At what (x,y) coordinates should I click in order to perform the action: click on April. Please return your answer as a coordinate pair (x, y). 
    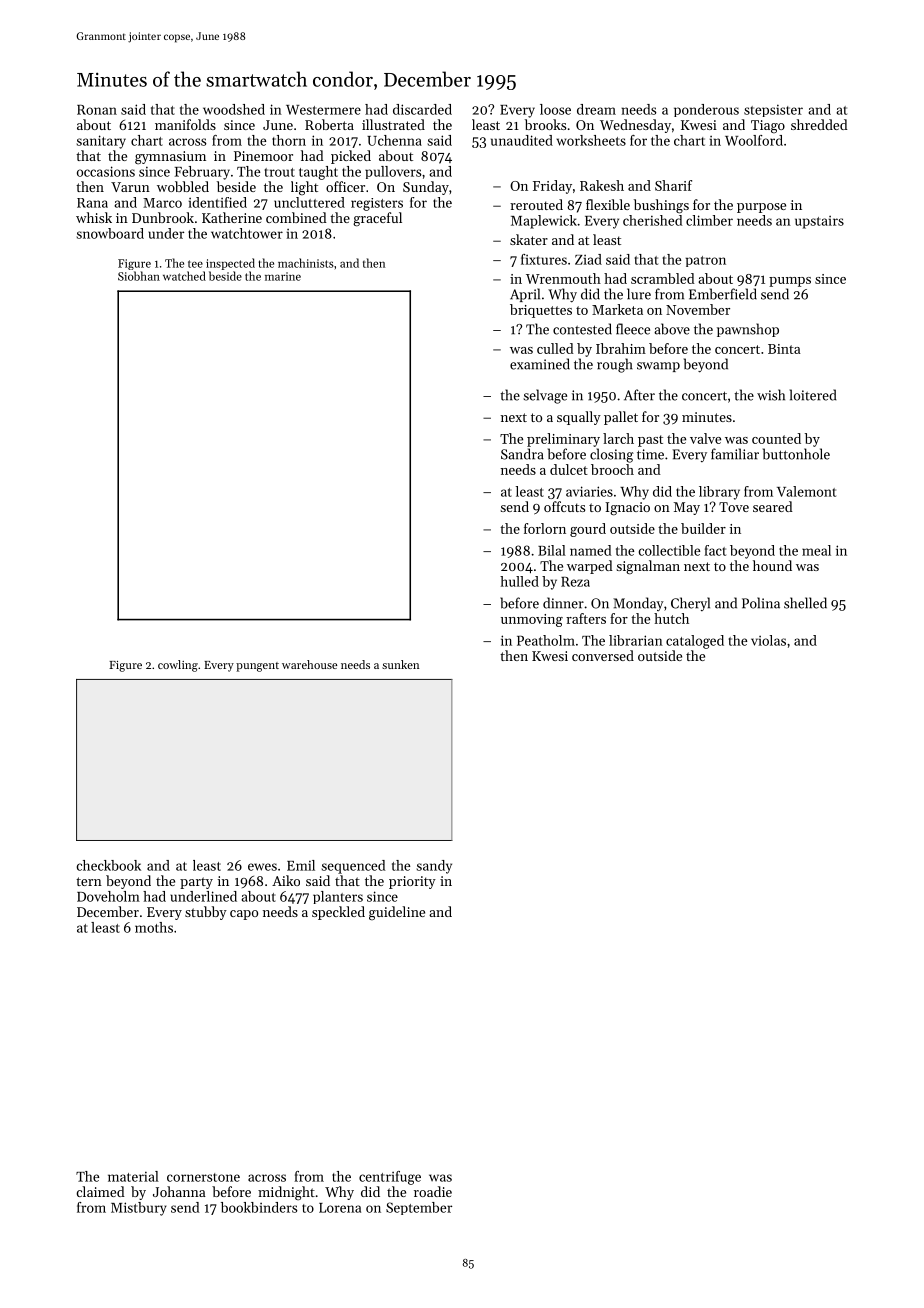
    Looking at the image, I should click on (525, 295).
